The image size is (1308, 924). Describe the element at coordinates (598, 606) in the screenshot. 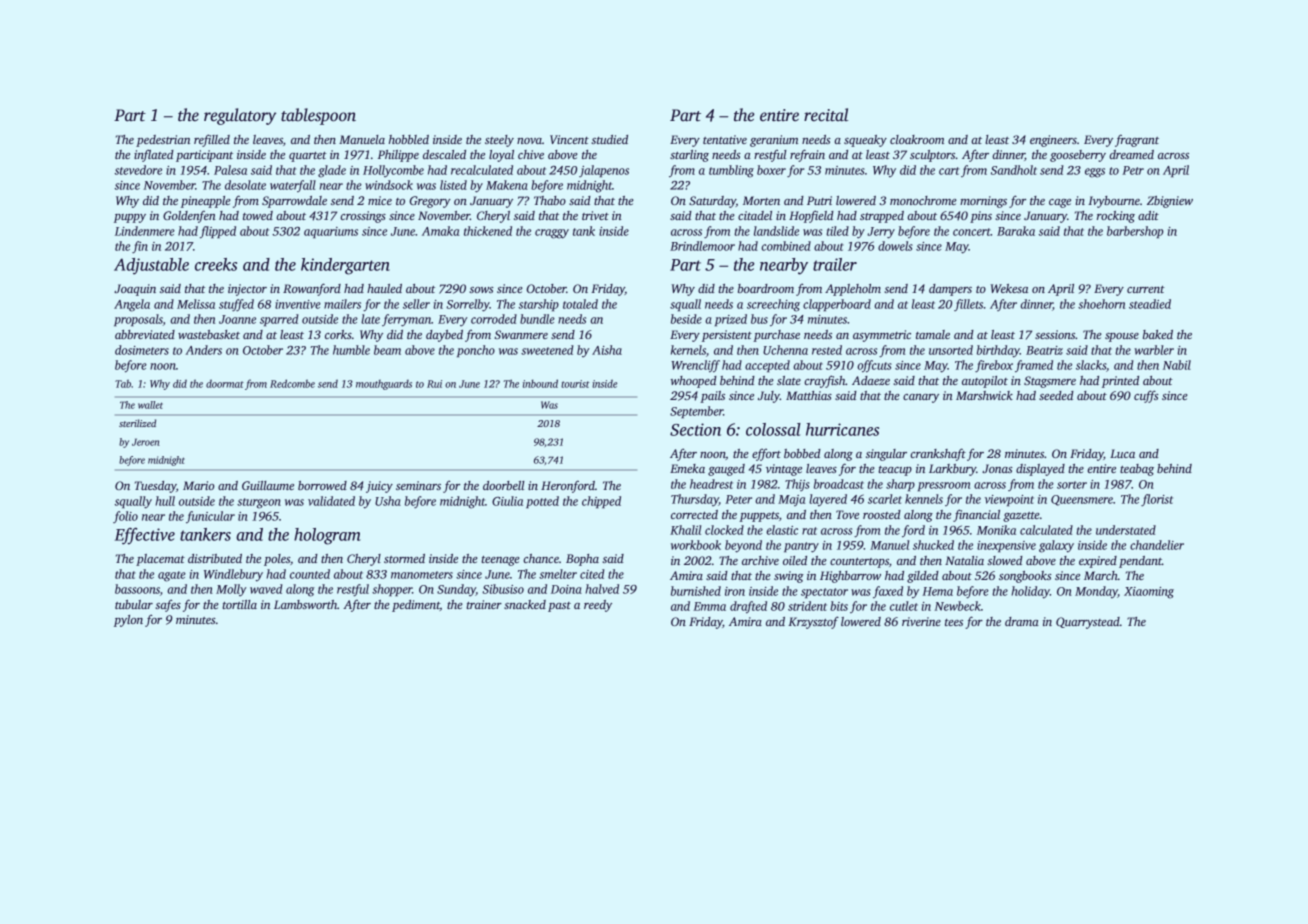

I see `reedy` at that location.
